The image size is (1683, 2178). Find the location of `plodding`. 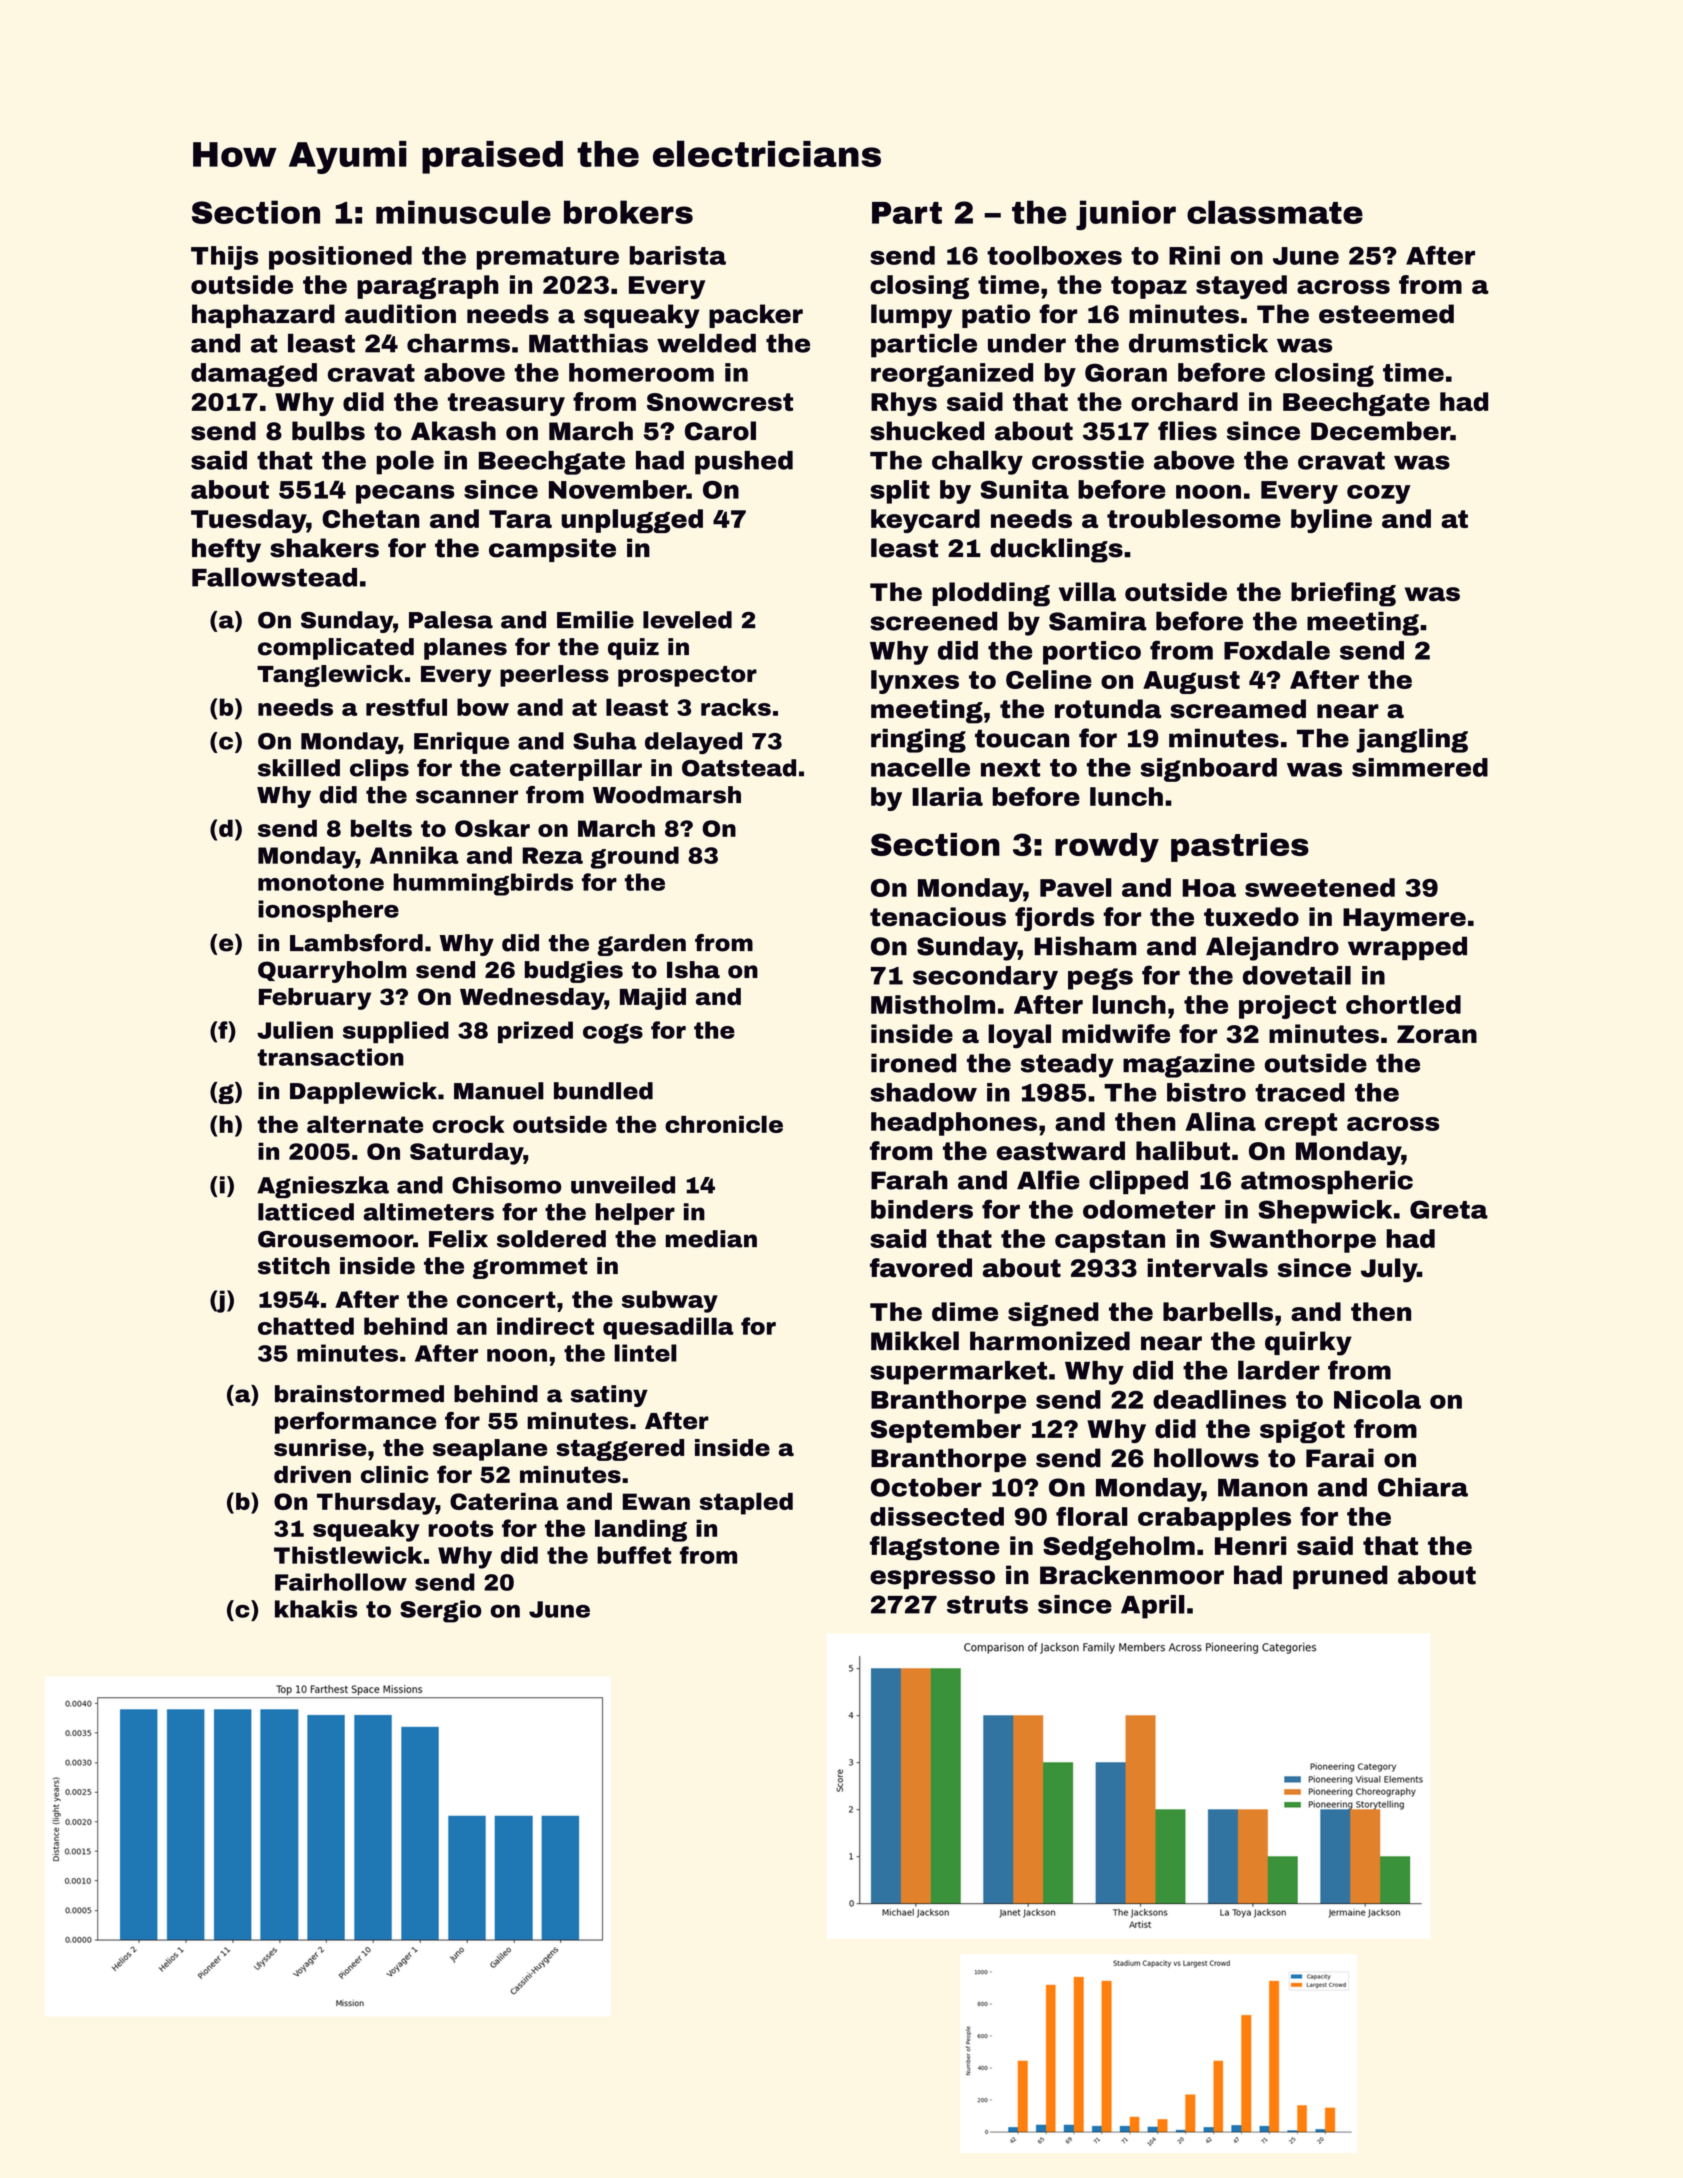

plodding is located at coordinates (991, 594).
